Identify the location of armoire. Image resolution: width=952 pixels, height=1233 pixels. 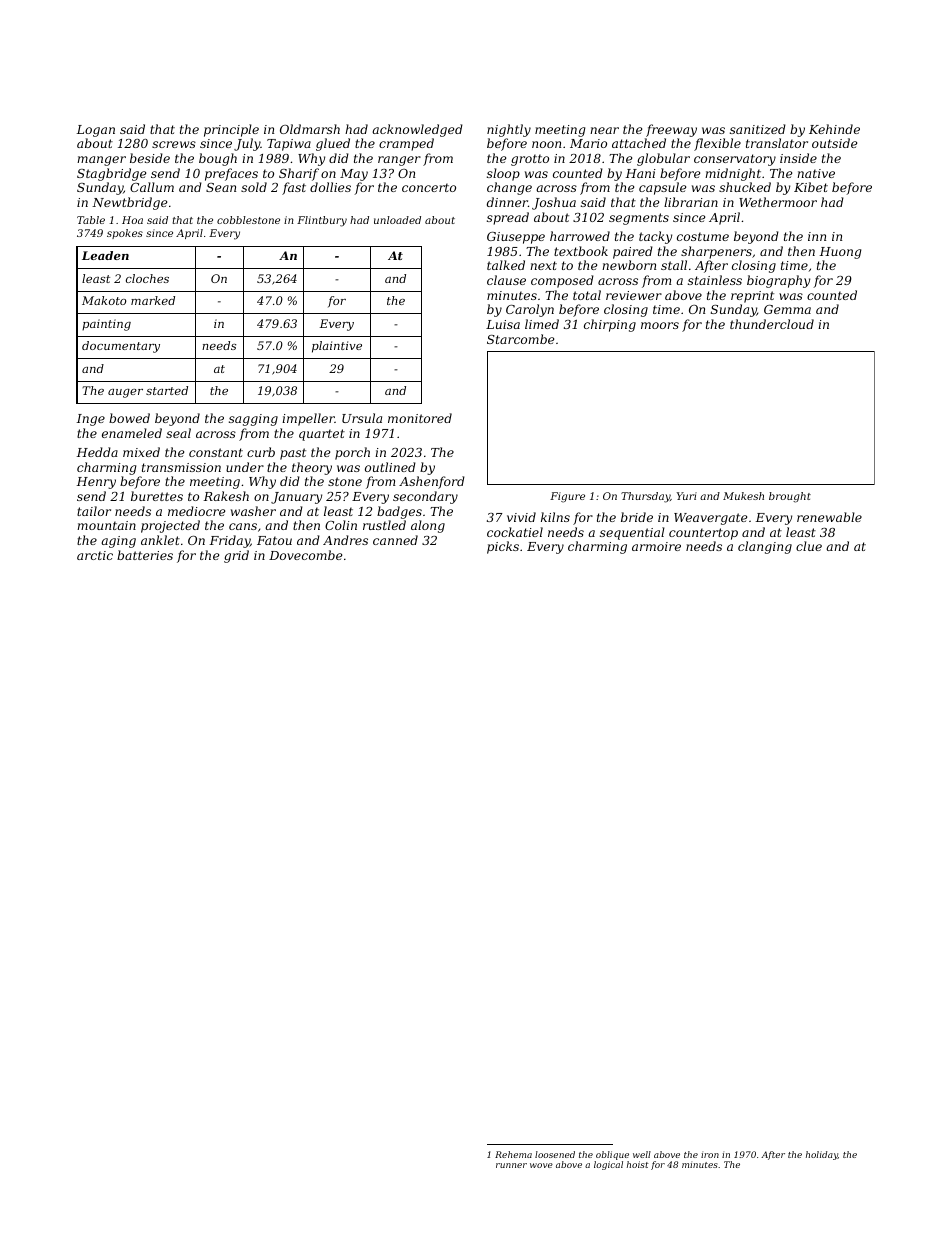
(656, 546).
